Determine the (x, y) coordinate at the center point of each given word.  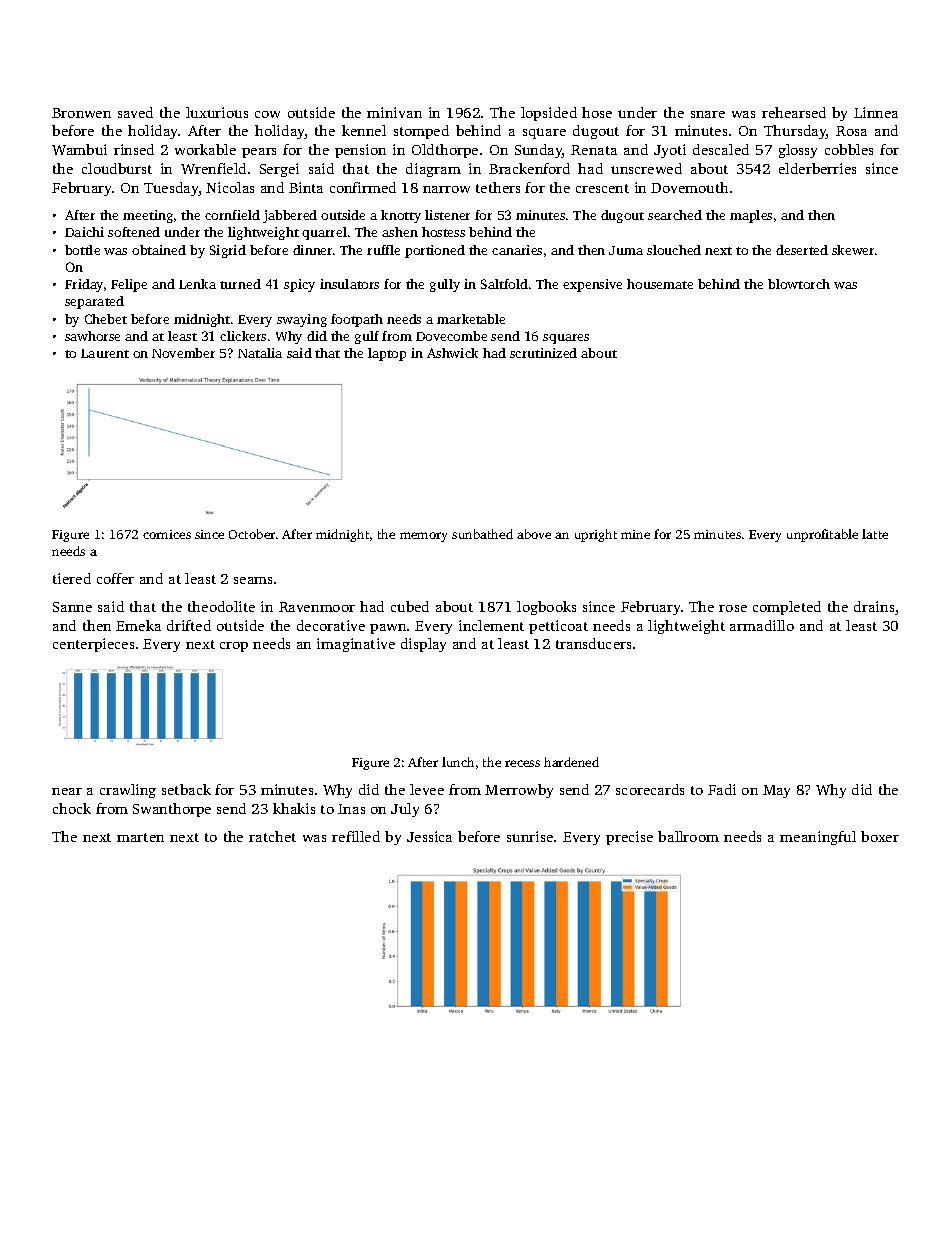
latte (875, 534)
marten (140, 837)
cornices (167, 534)
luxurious (217, 112)
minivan (394, 112)
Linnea (876, 112)
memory (423, 537)
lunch (458, 762)
